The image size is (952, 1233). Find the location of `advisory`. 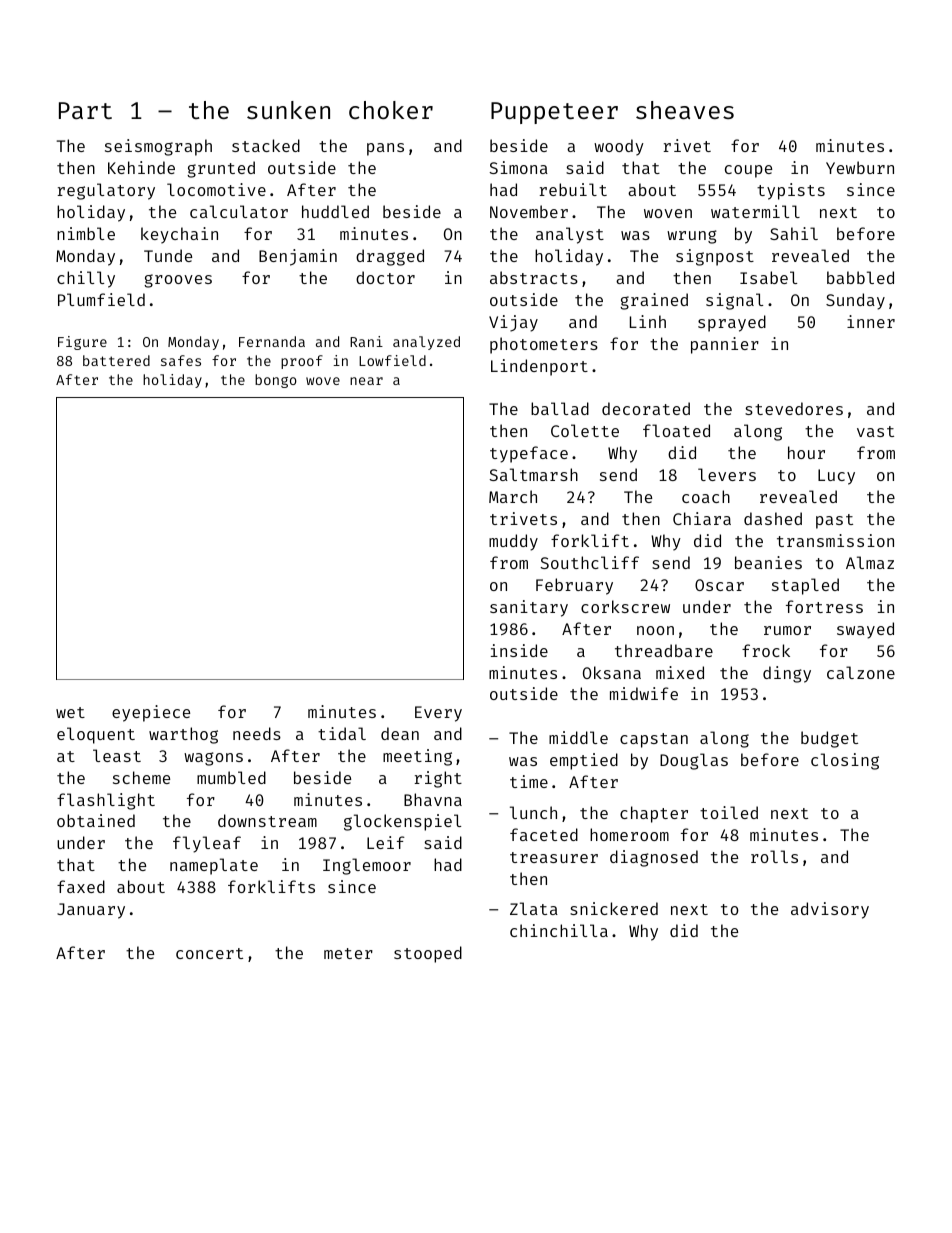

advisory is located at coordinates (830, 910).
